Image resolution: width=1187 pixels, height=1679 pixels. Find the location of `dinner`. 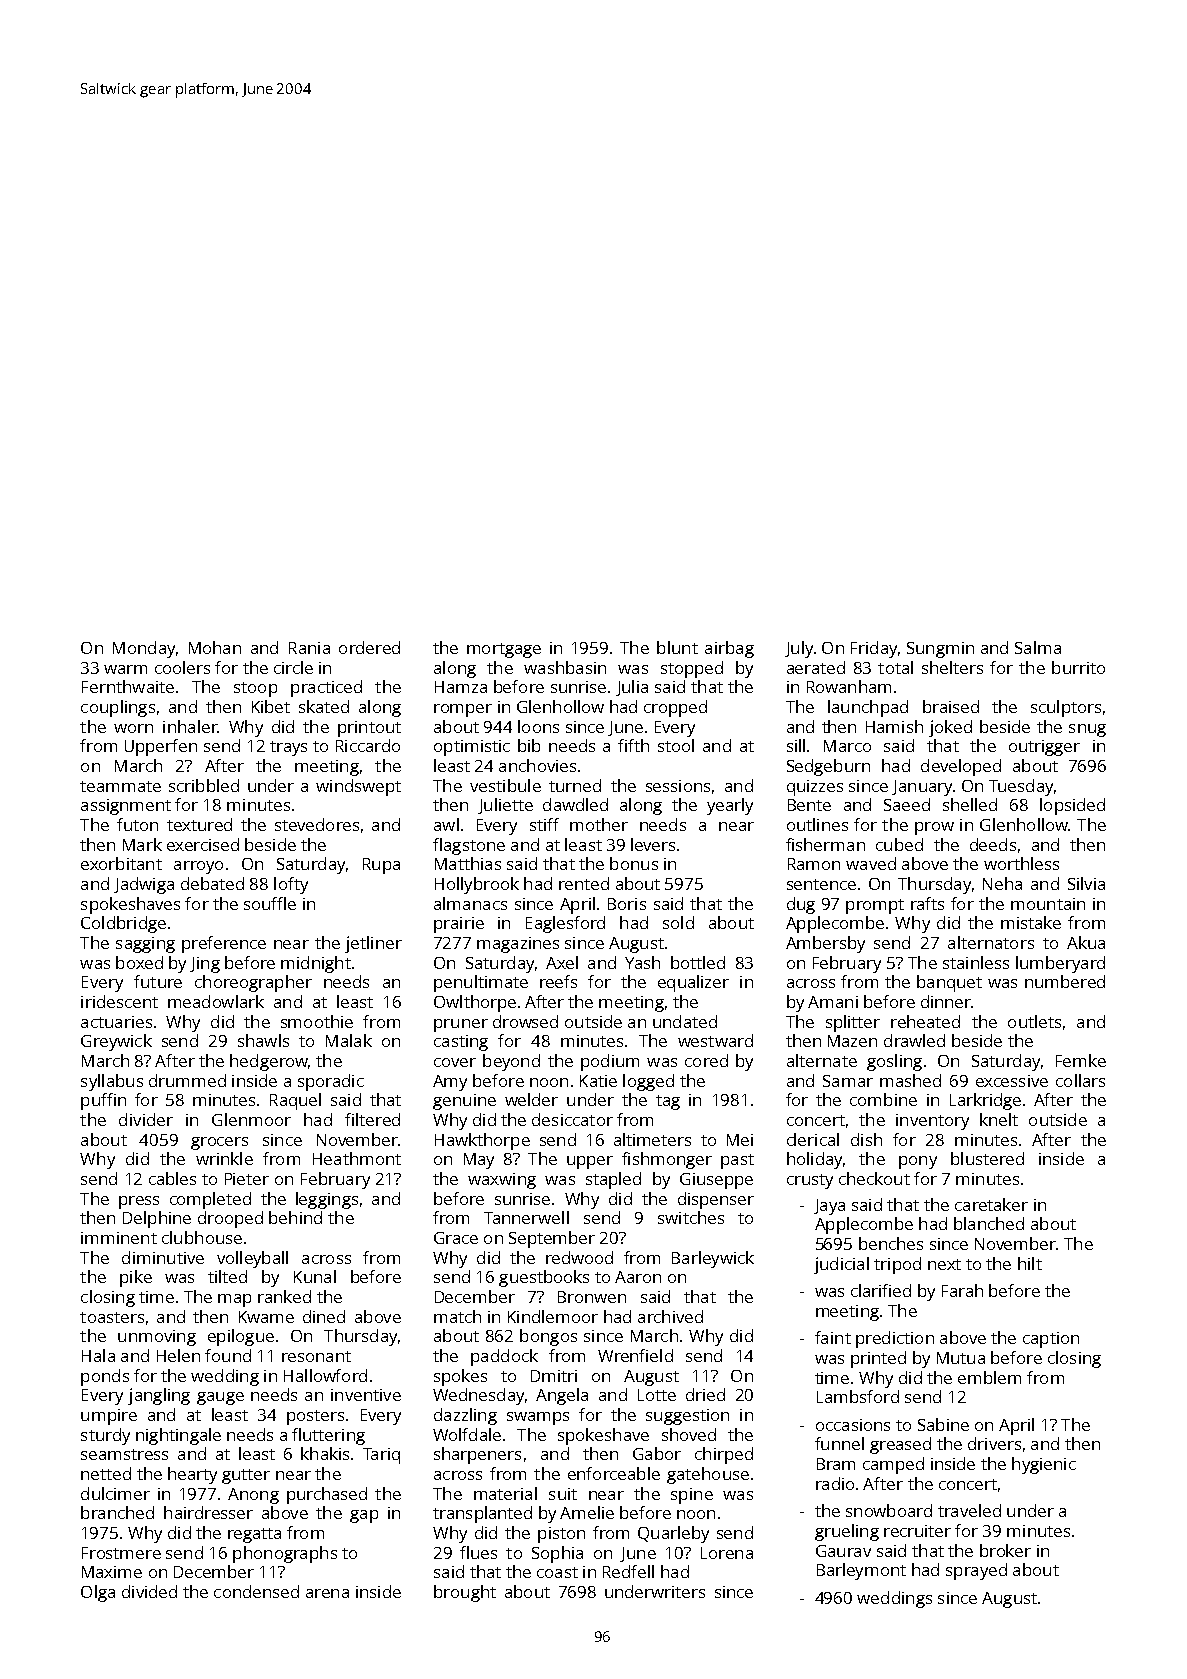

dinner is located at coordinates (946, 1001).
